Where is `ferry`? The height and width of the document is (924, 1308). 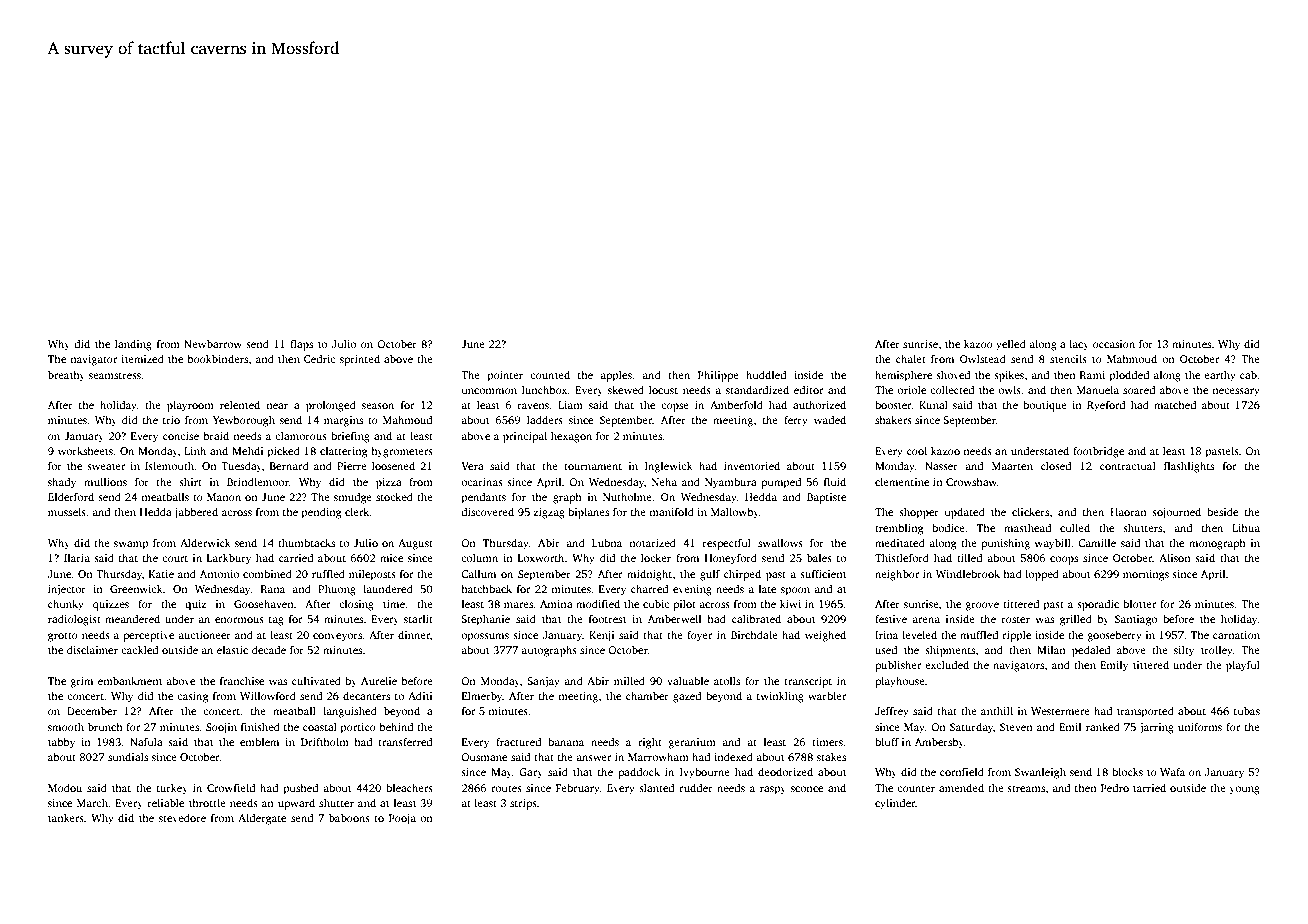
ferry is located at coordinates (796, 421).
